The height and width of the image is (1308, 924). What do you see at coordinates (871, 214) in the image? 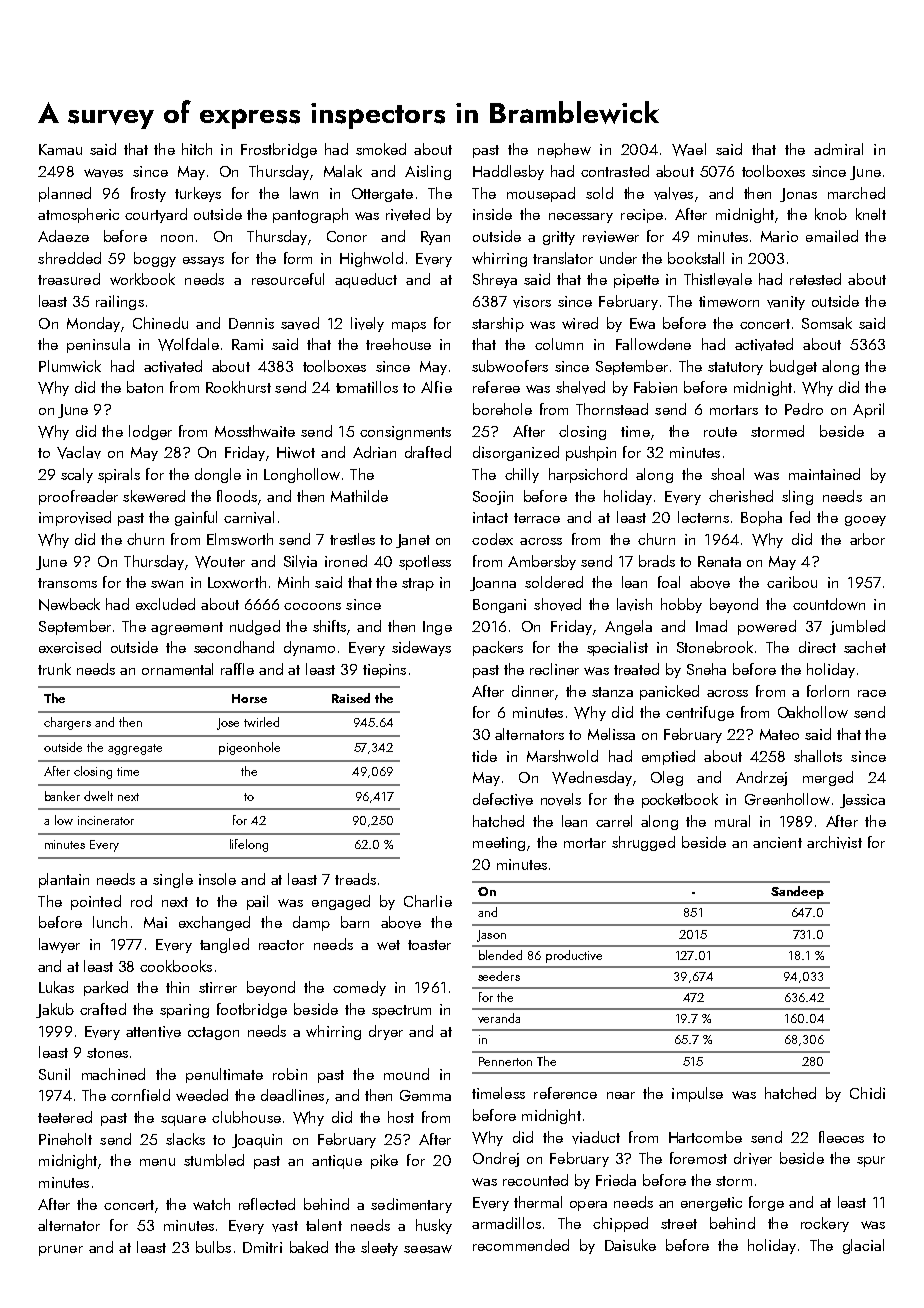
I see `knelt` at bounding box center [871, 214].
